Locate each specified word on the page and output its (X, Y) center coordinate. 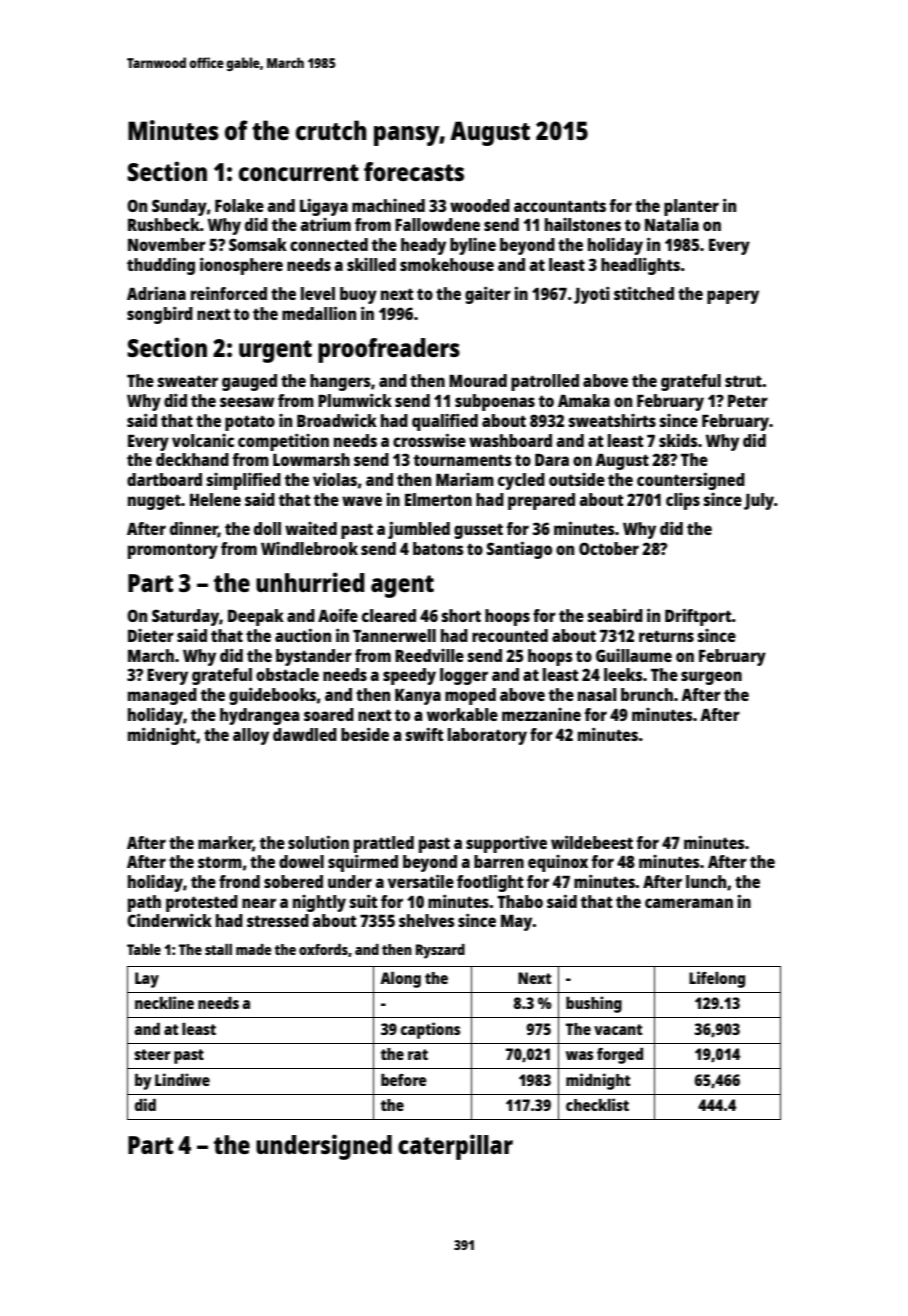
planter (691, 207)
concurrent (299, 172)
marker (225, 843)
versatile (421, 881)
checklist (597, 1104)
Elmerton (438, 499)
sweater (188, 381)
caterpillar (455, 1147)
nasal (597, 694)
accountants (560, 206)
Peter (748, 401)
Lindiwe (182, 1079)
